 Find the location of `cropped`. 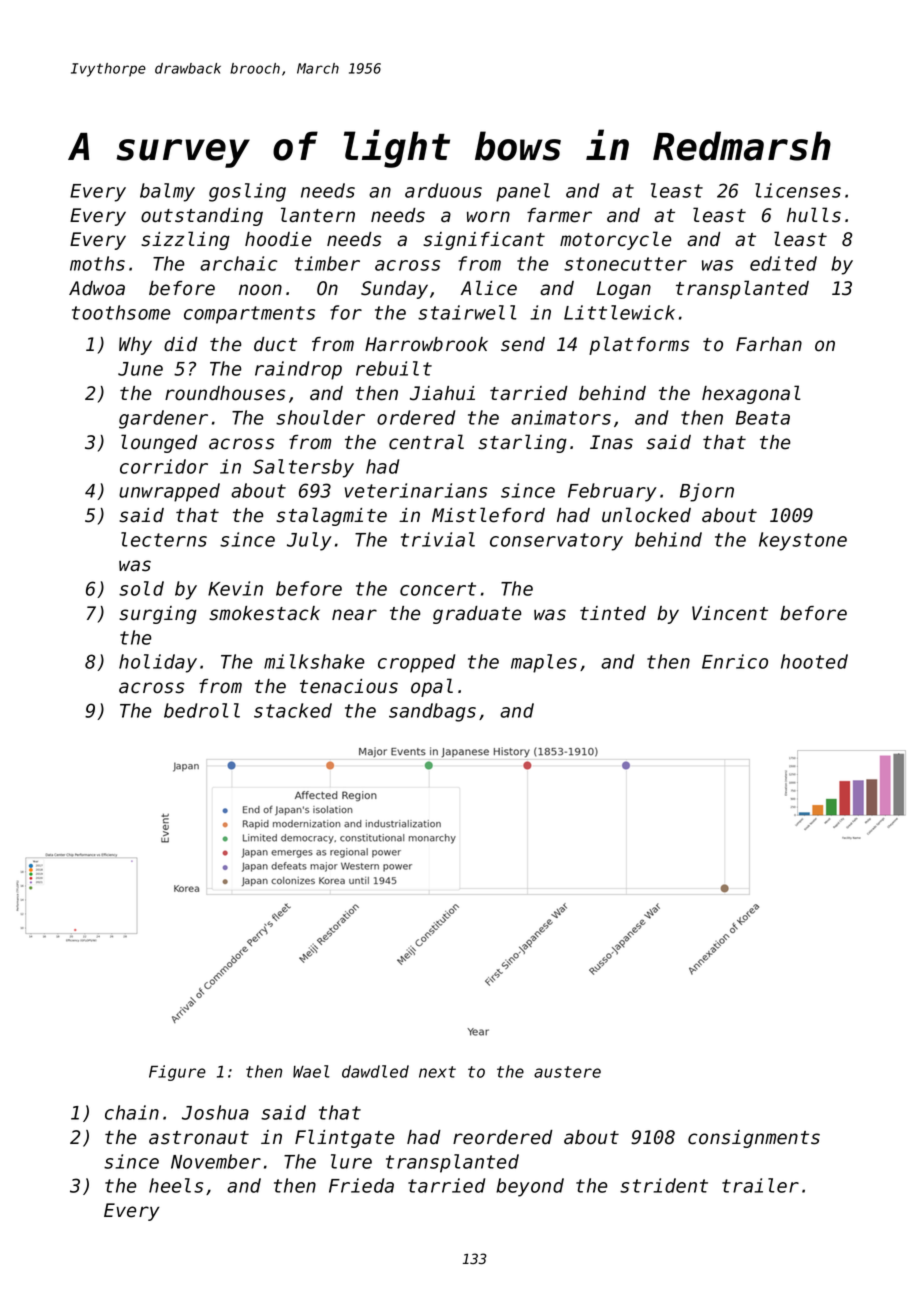

cropped is located at coordinates (416, 663).
